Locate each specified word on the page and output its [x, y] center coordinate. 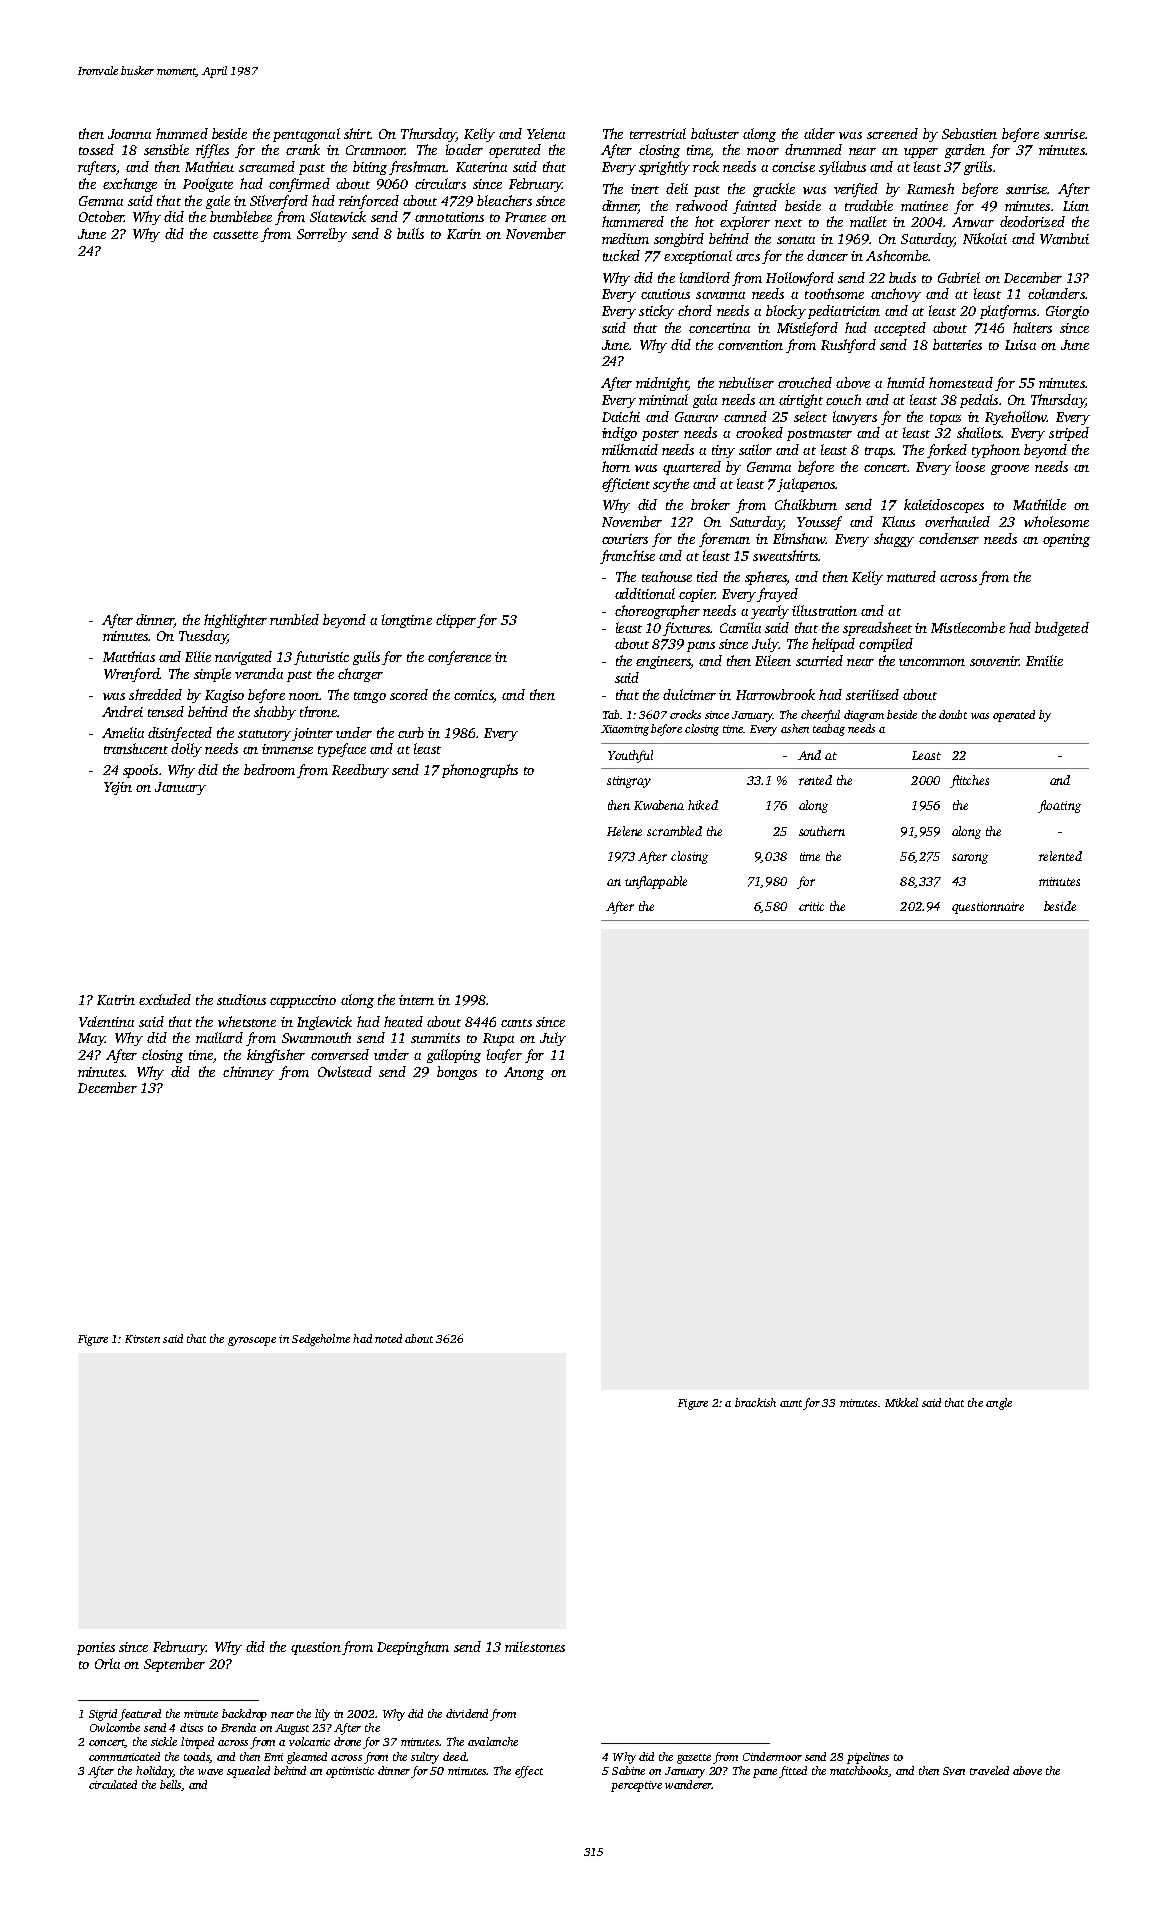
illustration [824, 610]
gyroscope [252, 1341]
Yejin [118, 788]
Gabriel [959, 277]
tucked [621, 255]
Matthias [129, 656]
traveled [989, 1770]
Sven [954, 1771]
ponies [96, 1648]
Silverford [279, 202]
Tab [611, 714]
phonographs [480, 771]
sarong [970, 859]
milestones [535, 1646]
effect [529, 1772]
